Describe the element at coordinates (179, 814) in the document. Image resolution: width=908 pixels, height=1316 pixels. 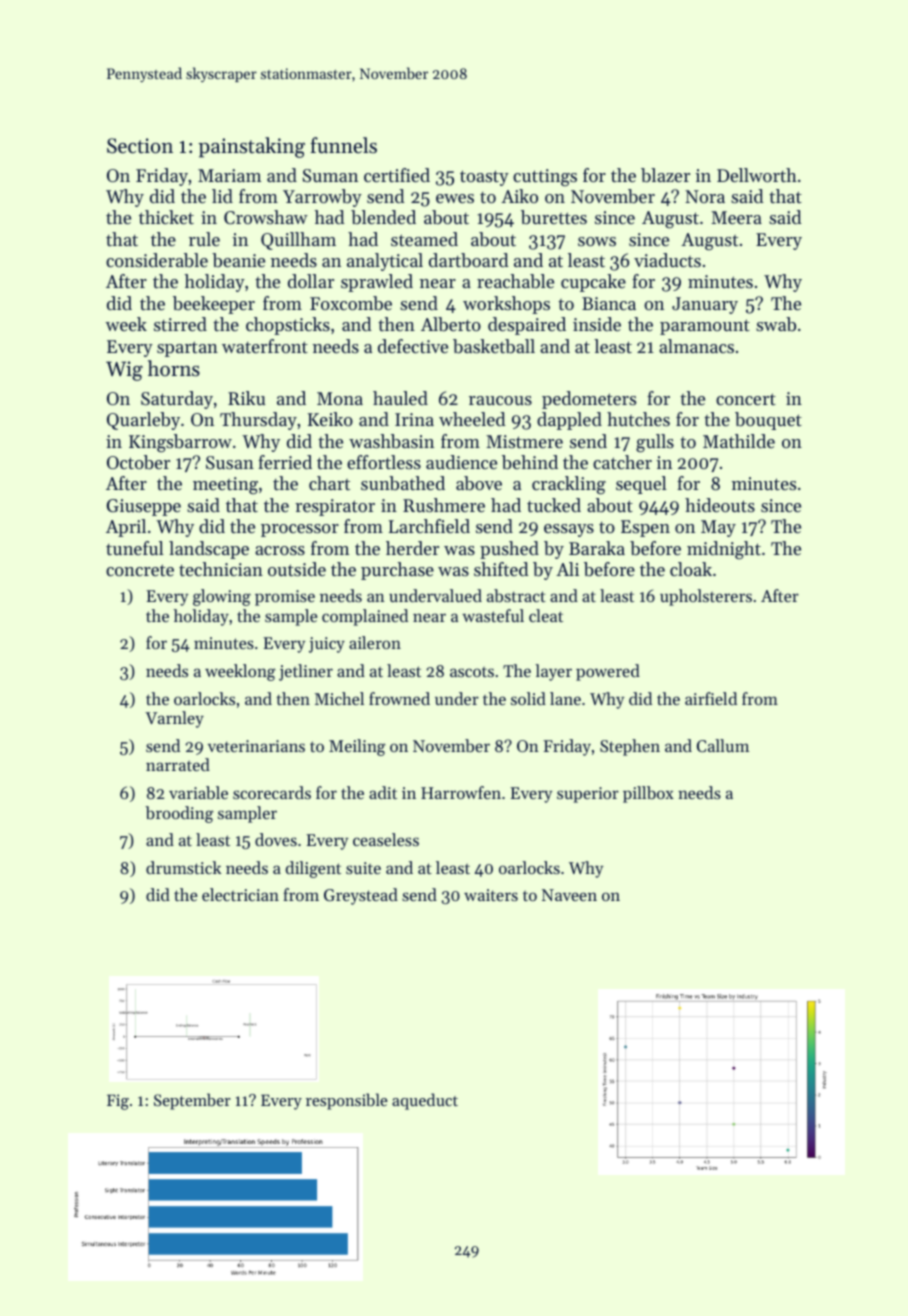
I see `brooding` at that location.
